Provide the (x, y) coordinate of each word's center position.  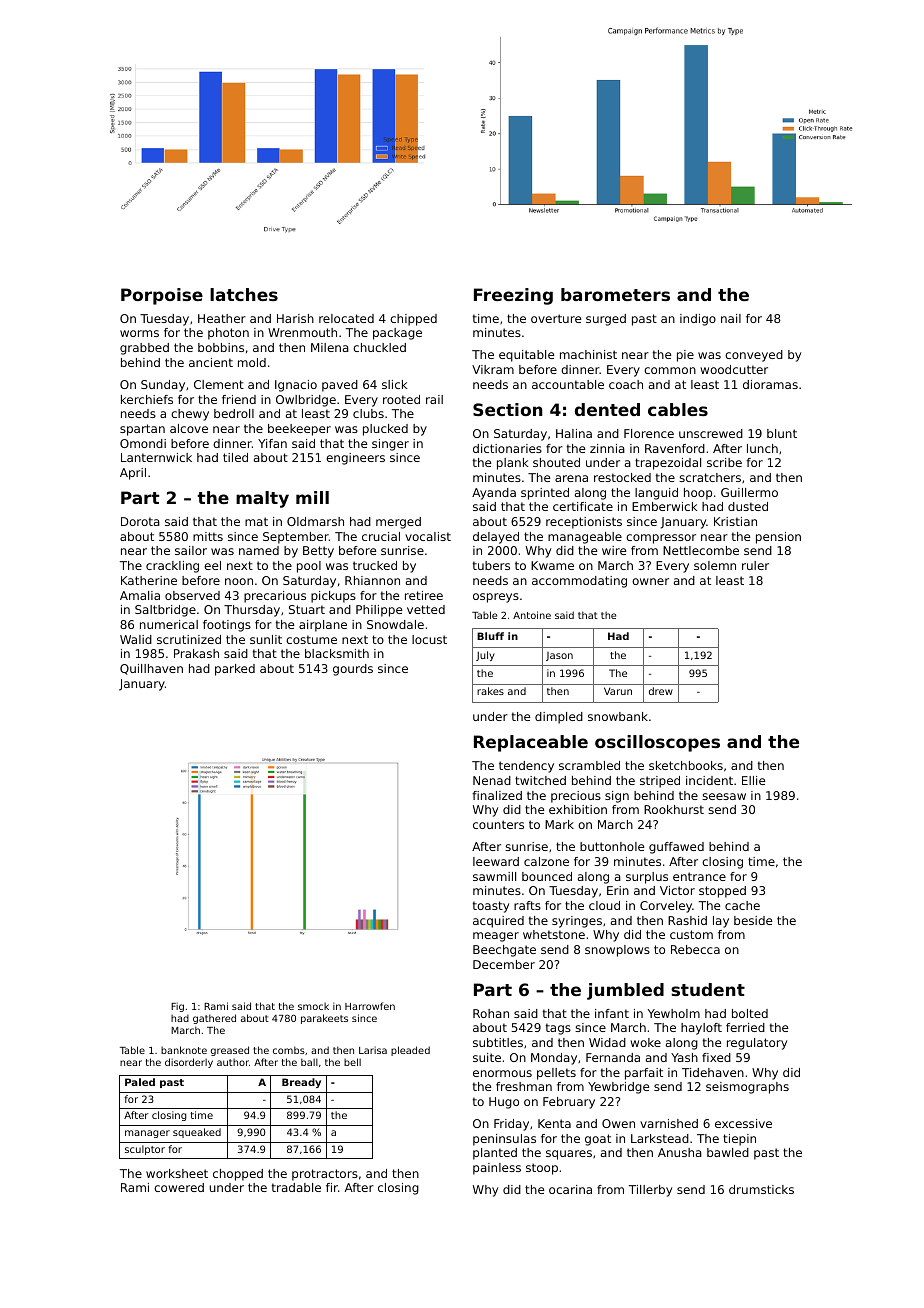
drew (661, 691)
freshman (524, 1086)
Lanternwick (156, 457)
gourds (353, 670)
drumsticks (761, 1189)
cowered (179, 1187)
